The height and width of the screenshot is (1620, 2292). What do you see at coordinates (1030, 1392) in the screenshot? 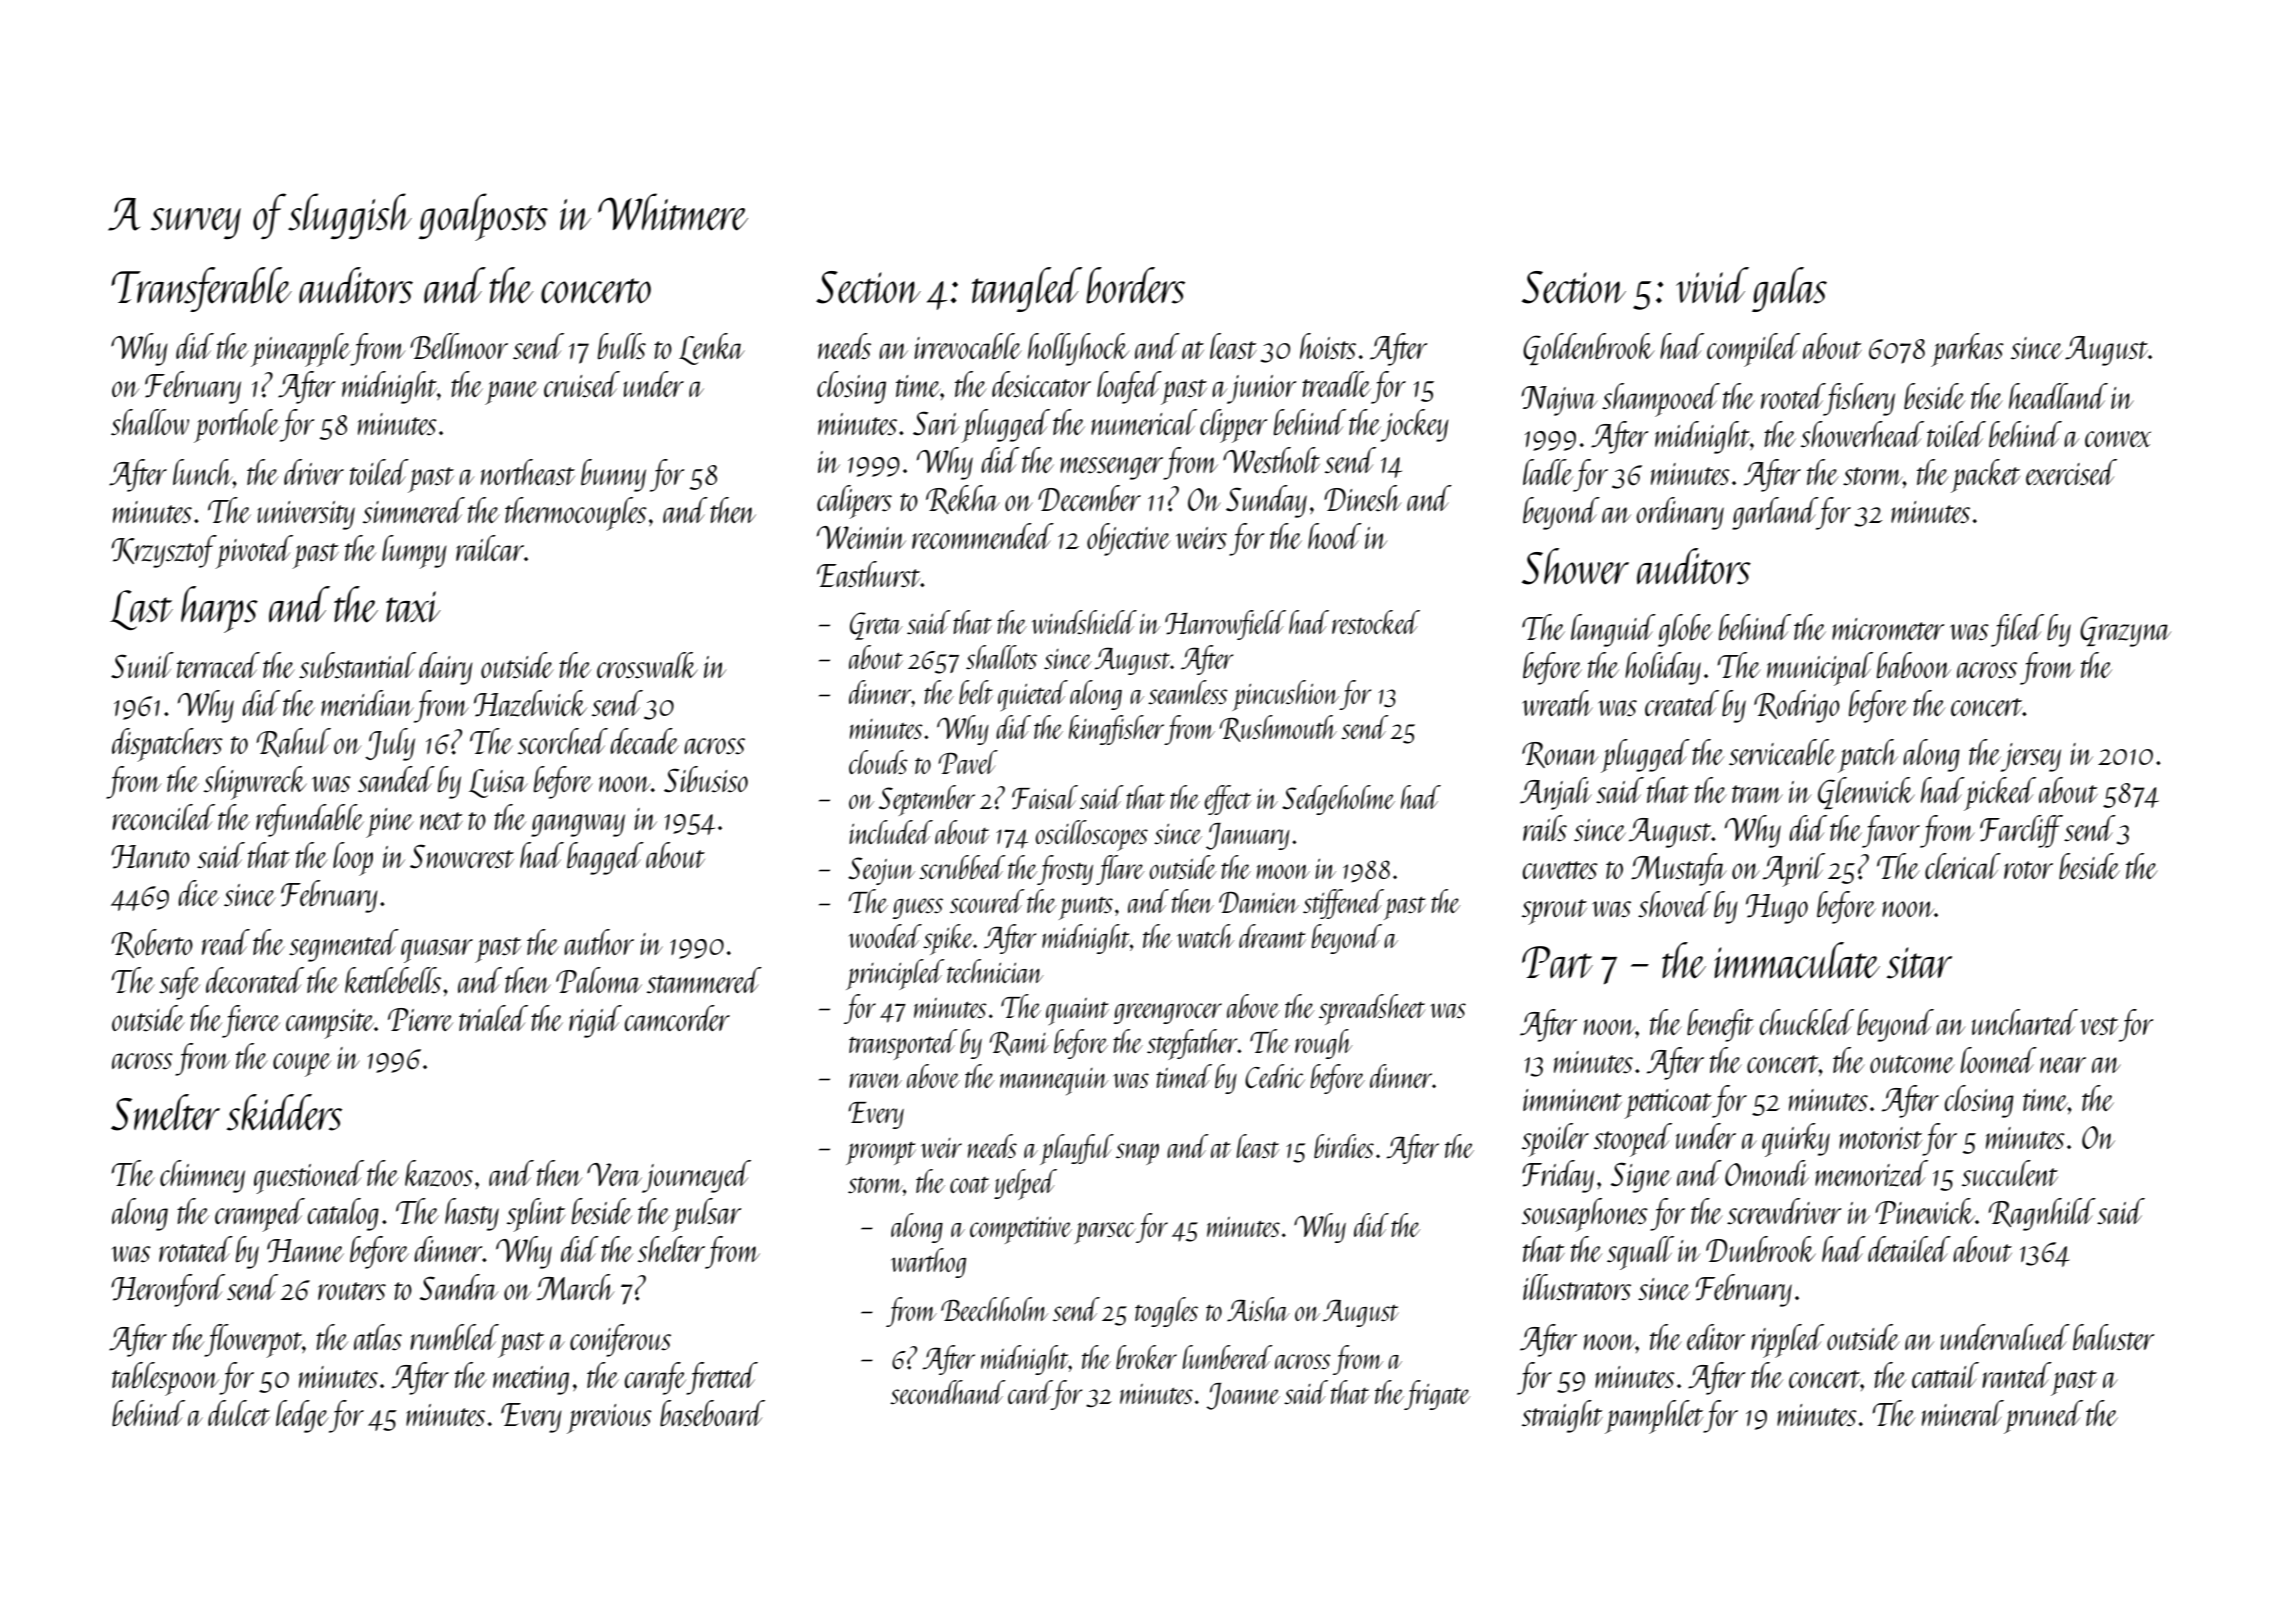
I see `card` at bounding box center [1030, 1392].
